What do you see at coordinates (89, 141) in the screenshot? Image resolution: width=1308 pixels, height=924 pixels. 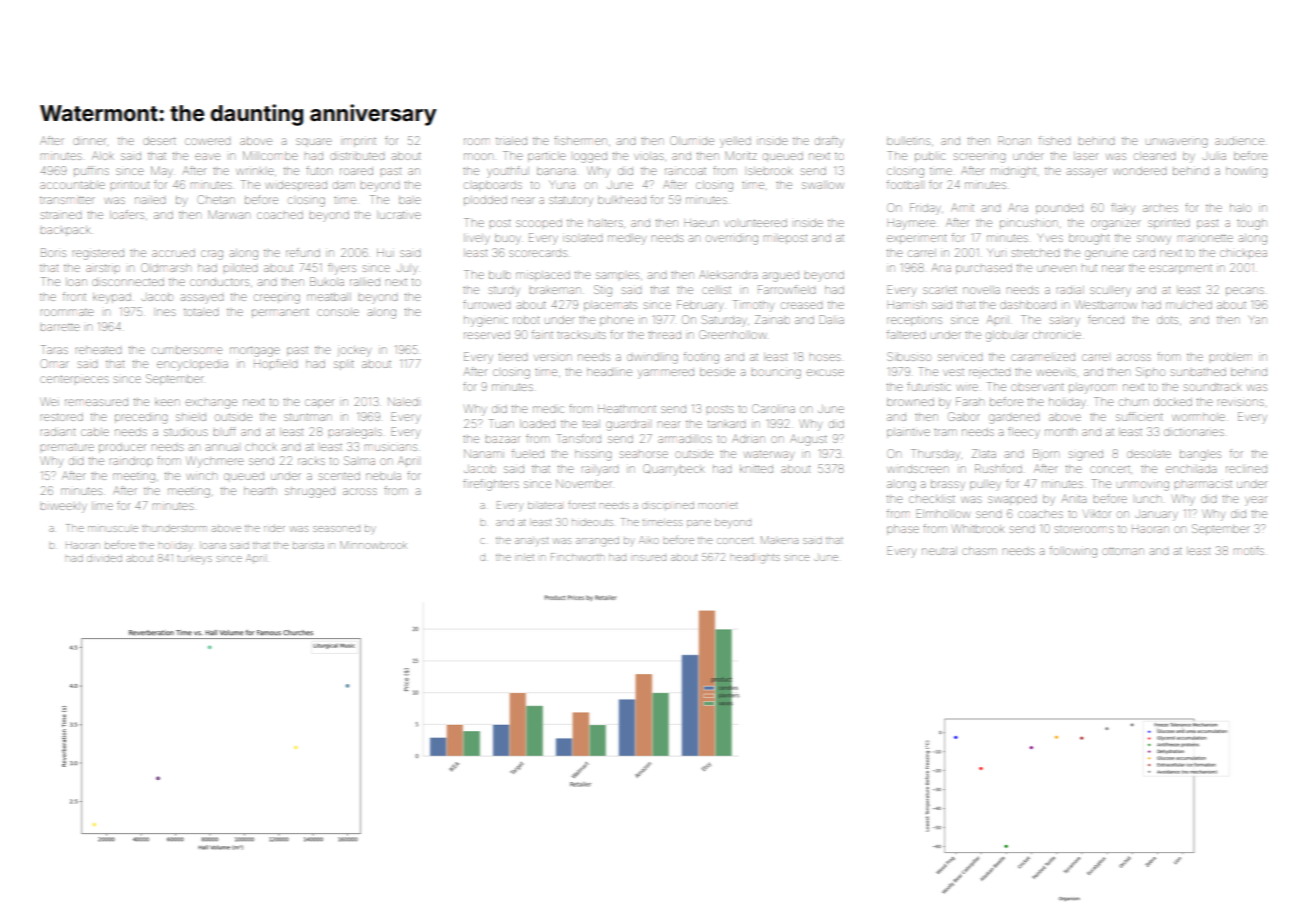 I see `dinner` at bounding box center [89, 141].
